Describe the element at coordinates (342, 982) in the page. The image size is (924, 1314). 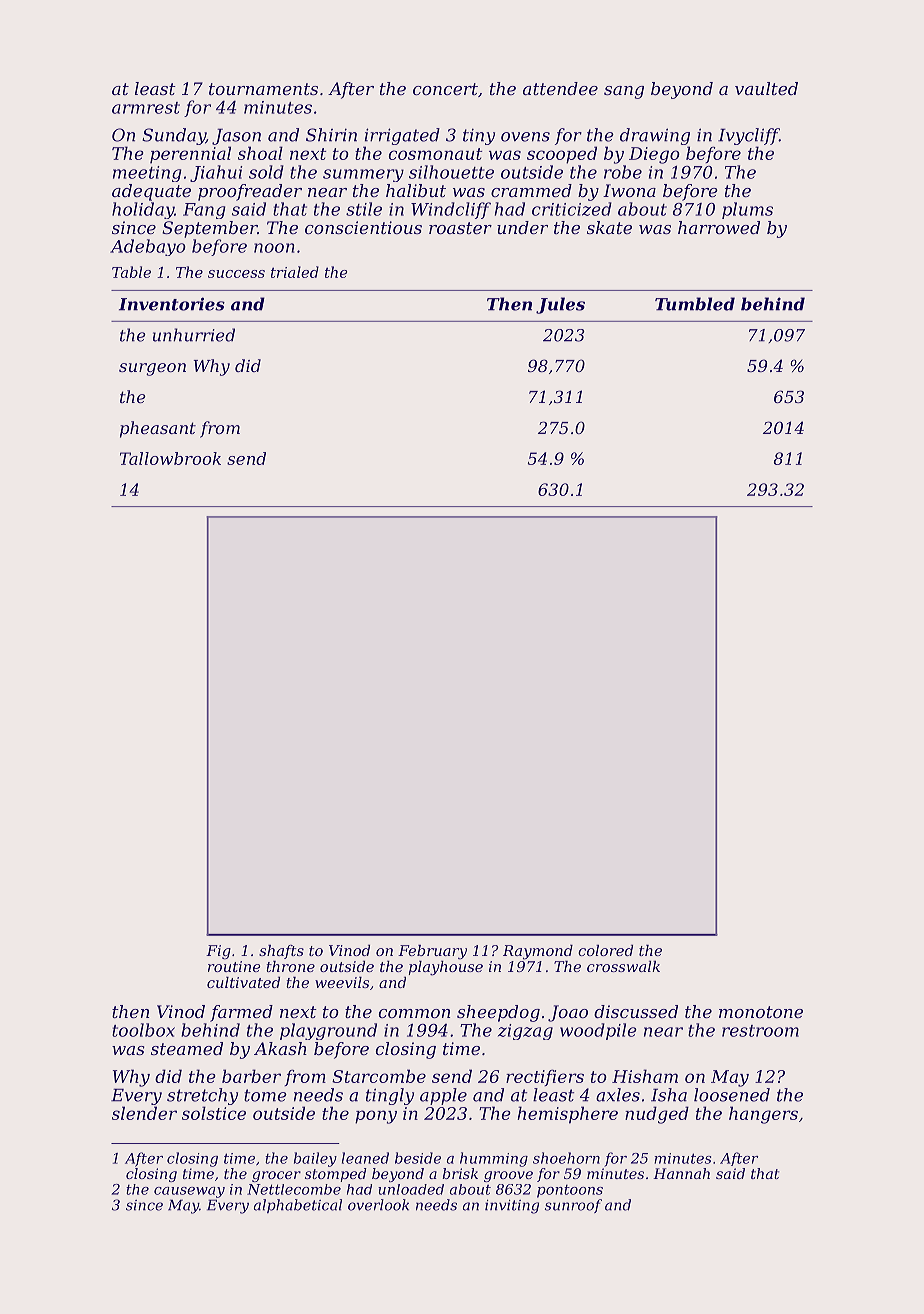
I see `weevils` at that location.
